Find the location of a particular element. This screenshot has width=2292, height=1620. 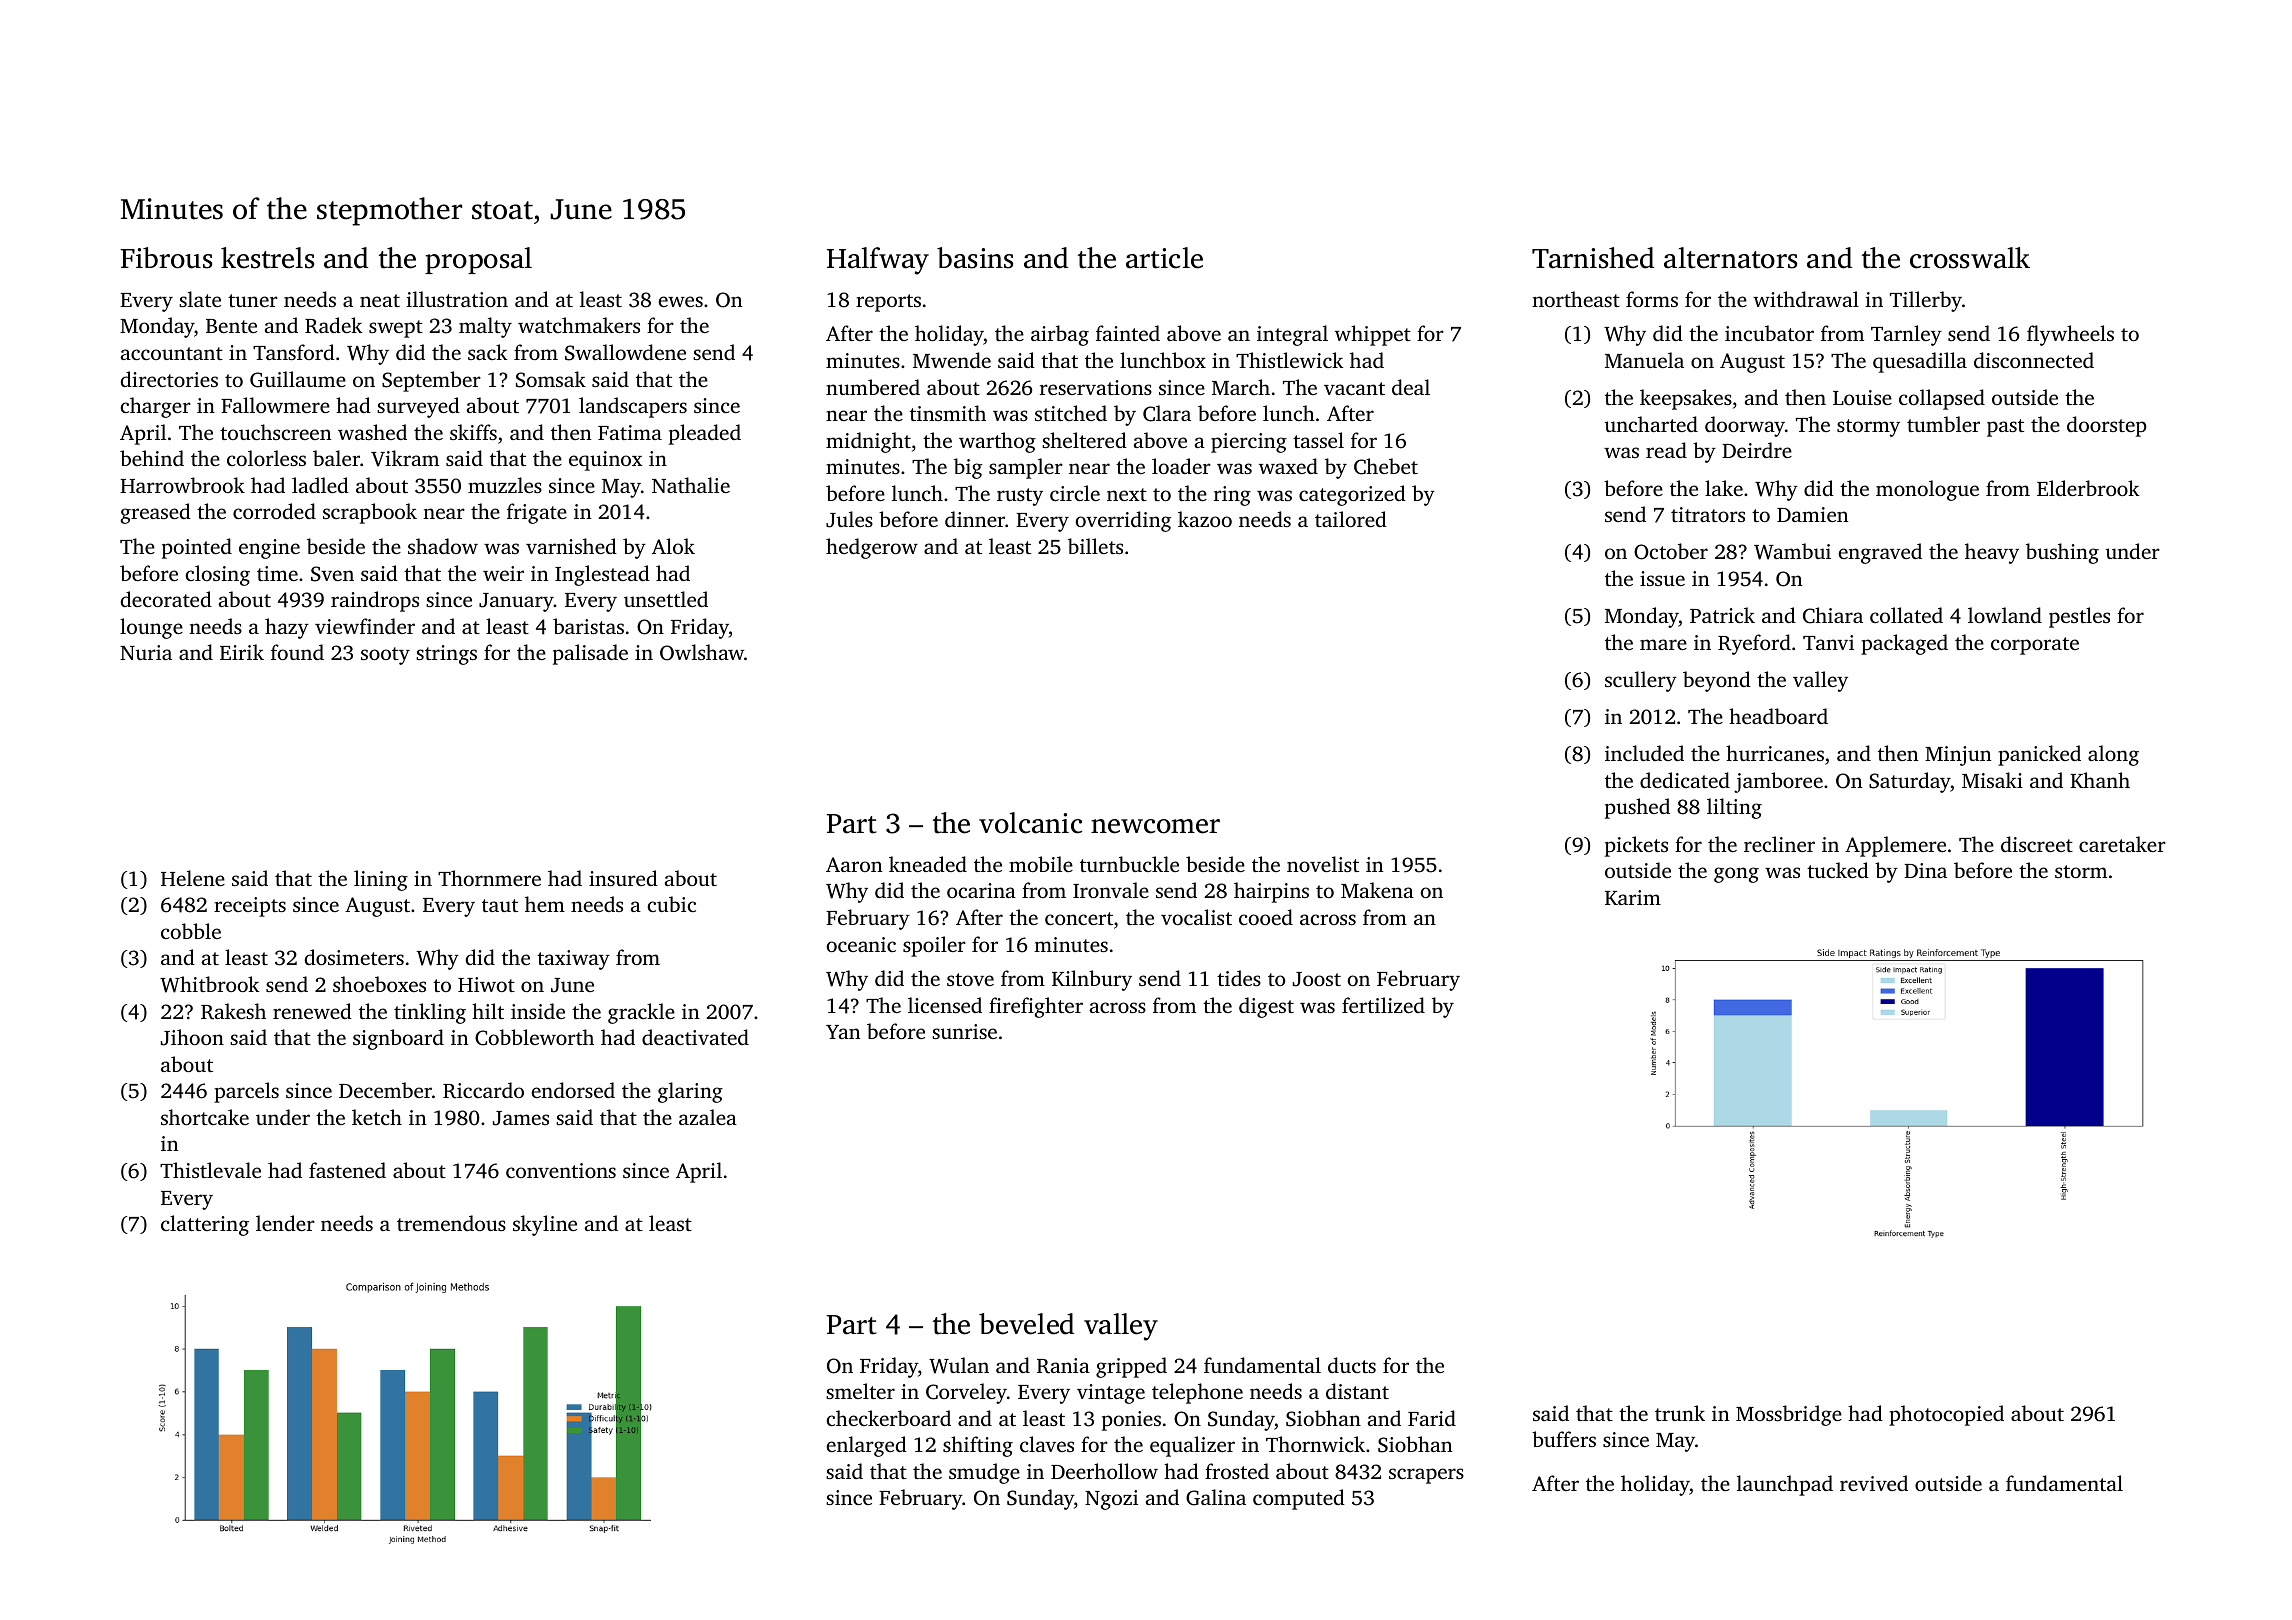

reports is located at coordinates (888, 303).
